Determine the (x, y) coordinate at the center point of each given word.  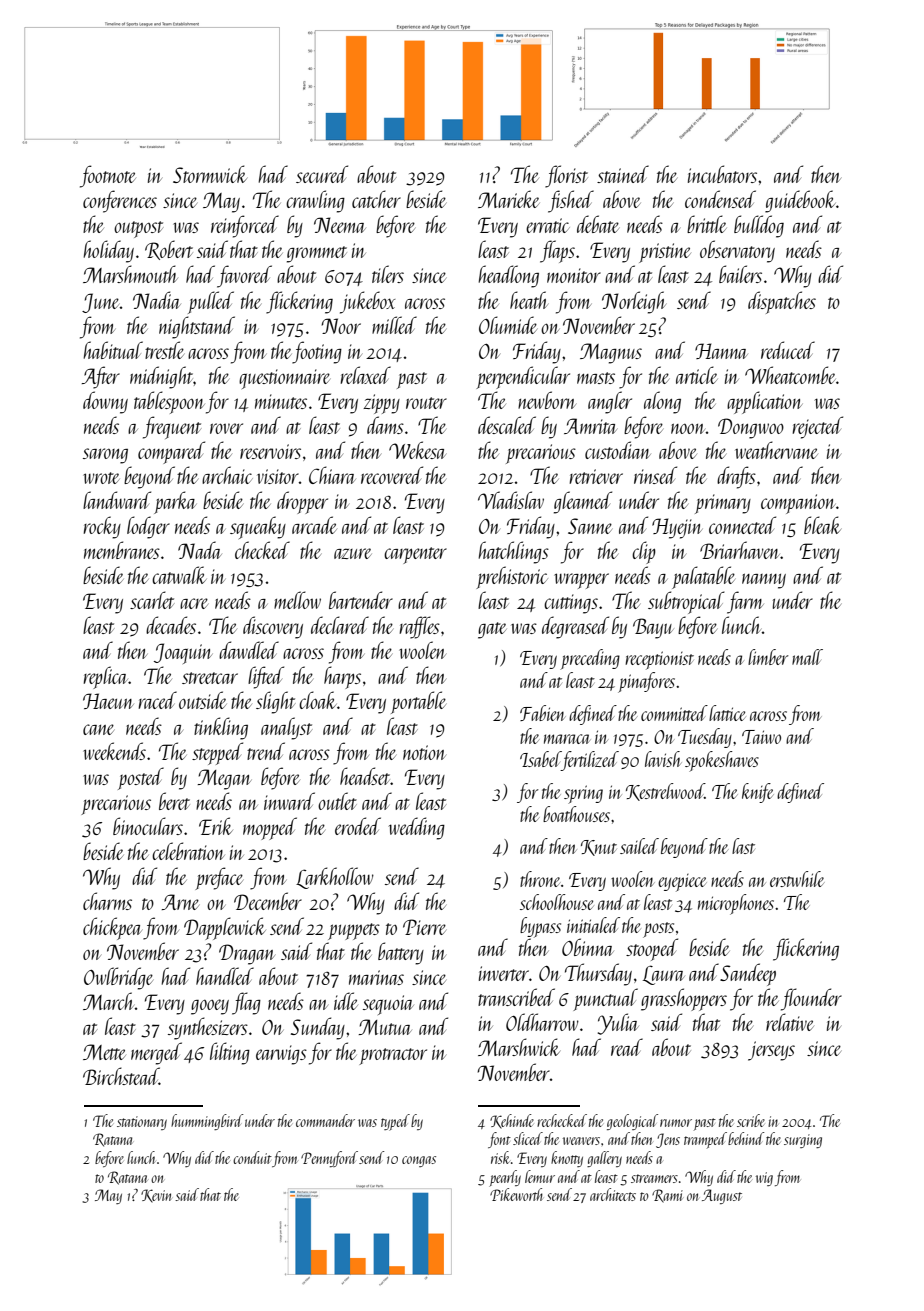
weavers (581, 1141)
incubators (722, 174)
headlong (508, 276)
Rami (667, 1196)
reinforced (245, 226)
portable (418, 702)
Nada (200, 550)
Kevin (156, 1196)
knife (758, 793)
